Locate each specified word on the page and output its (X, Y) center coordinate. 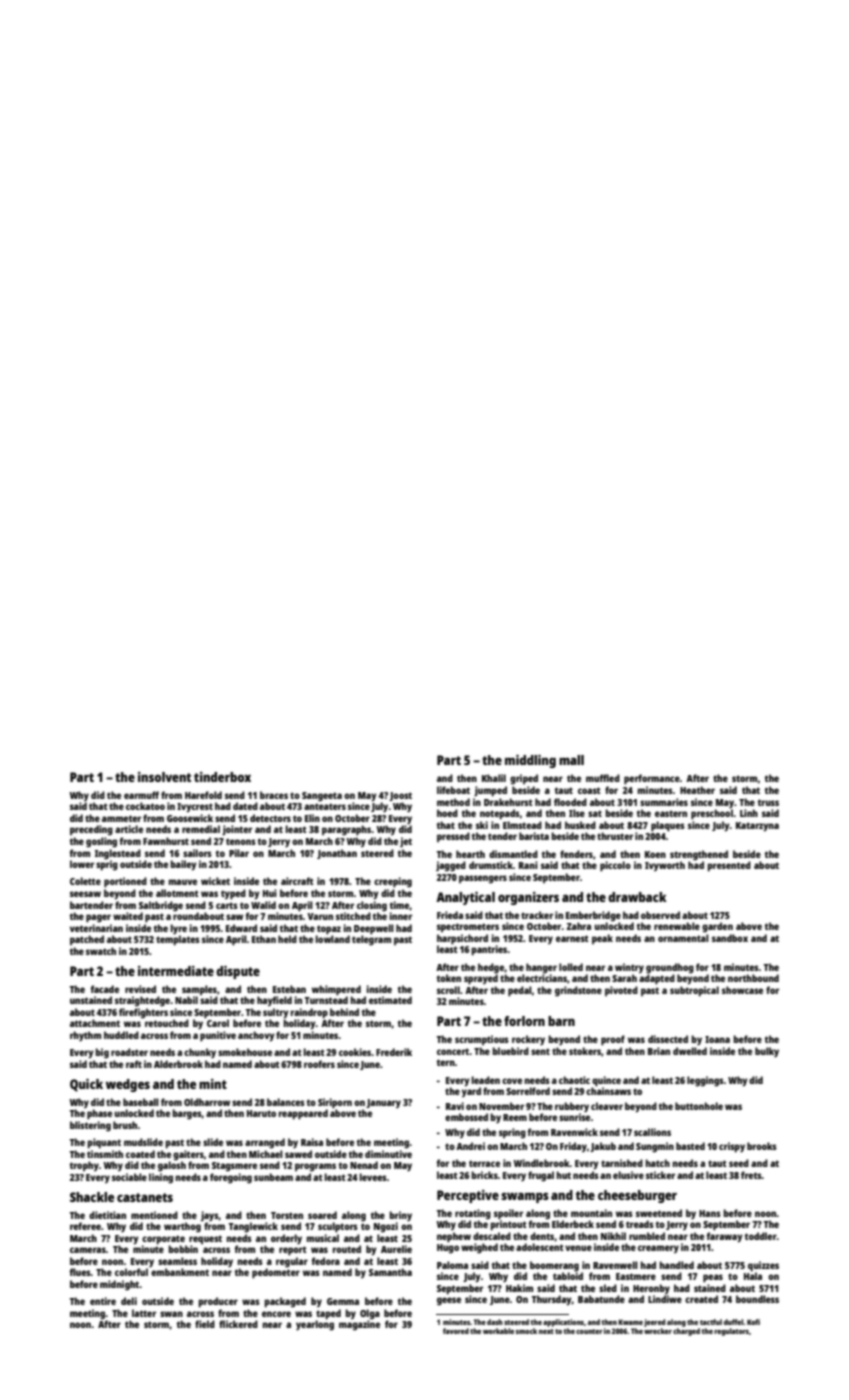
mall (571, 760)
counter (589, 1331)
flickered (238, 1324)
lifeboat (453, 790)
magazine (359, 1325)
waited (128, 916)
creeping (393, 882)
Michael (266, 1154)
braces (274, 795)
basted (690, 1146)
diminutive (388, 1154)
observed (660, 915)
